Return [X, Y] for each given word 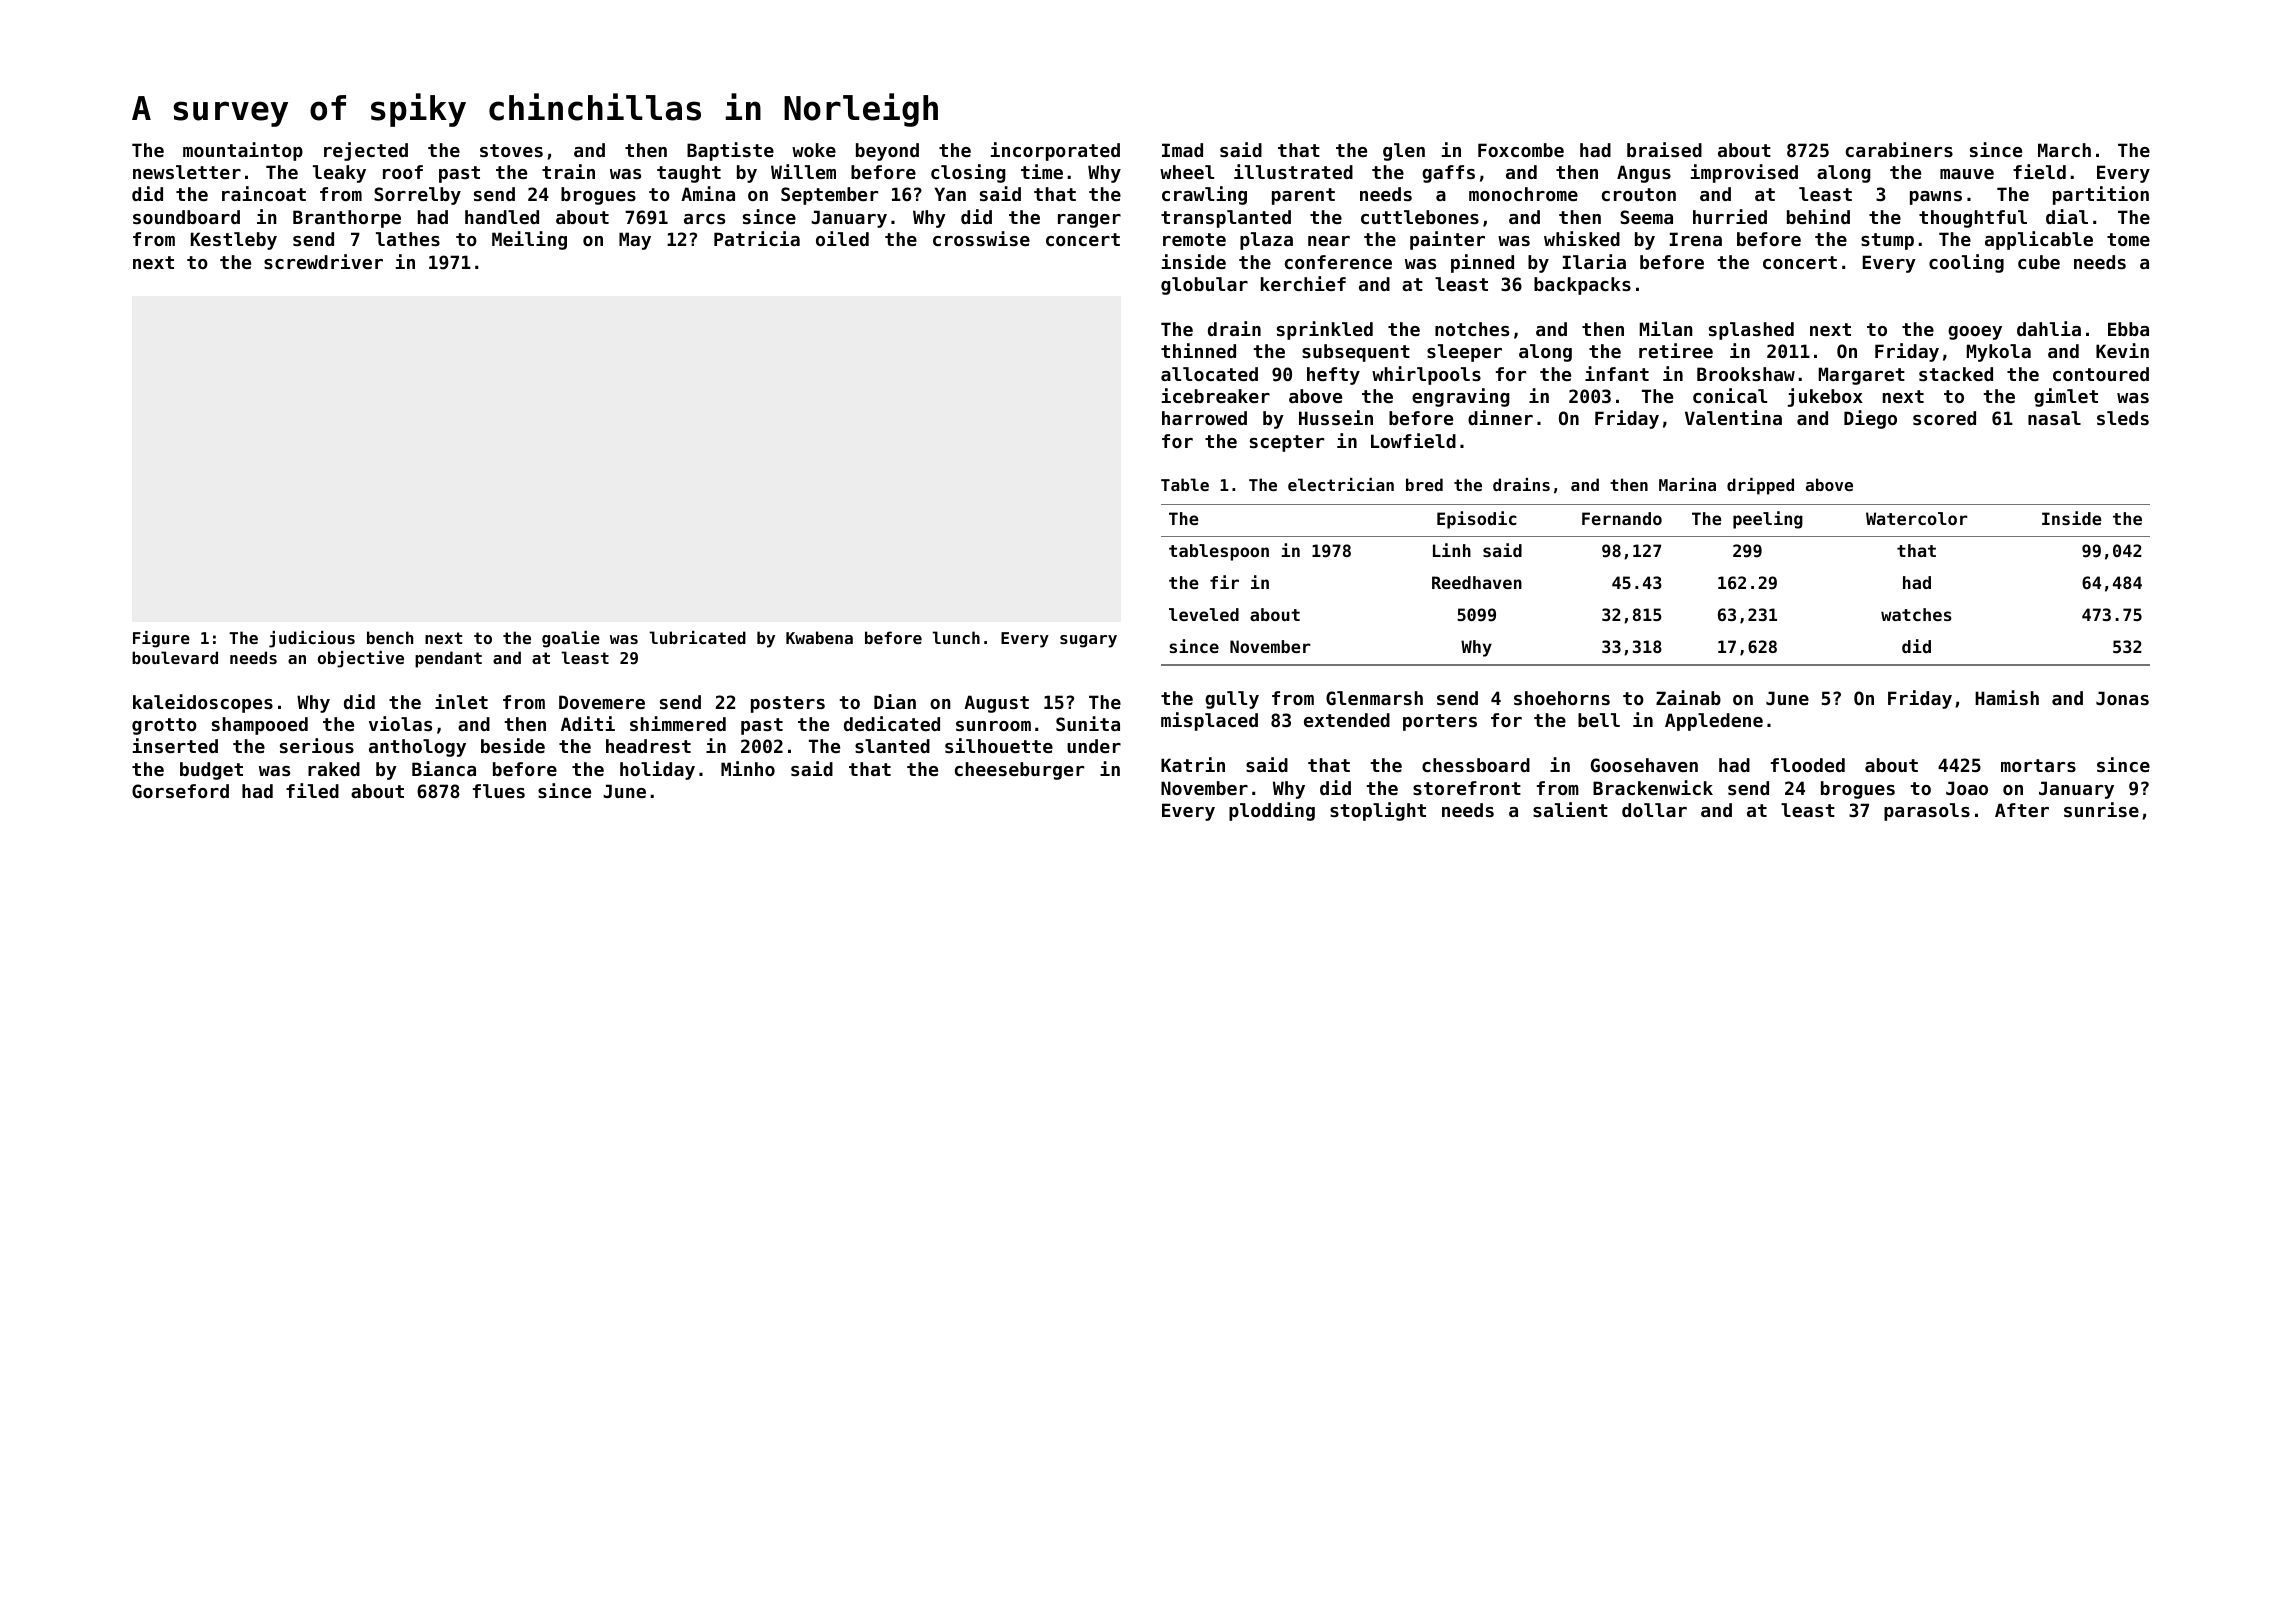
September [829, 196]
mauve [1967, 174]
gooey [1975, 333]
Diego [1870, 419]
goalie [571, 639]
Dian [895, 701]
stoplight [1378, 811]
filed [312, 790]
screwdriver [323, 261]
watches [1916, 614]
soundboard [186, 217]
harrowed [1204, 418]
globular [1204, 286]
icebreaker [1216, 395]
